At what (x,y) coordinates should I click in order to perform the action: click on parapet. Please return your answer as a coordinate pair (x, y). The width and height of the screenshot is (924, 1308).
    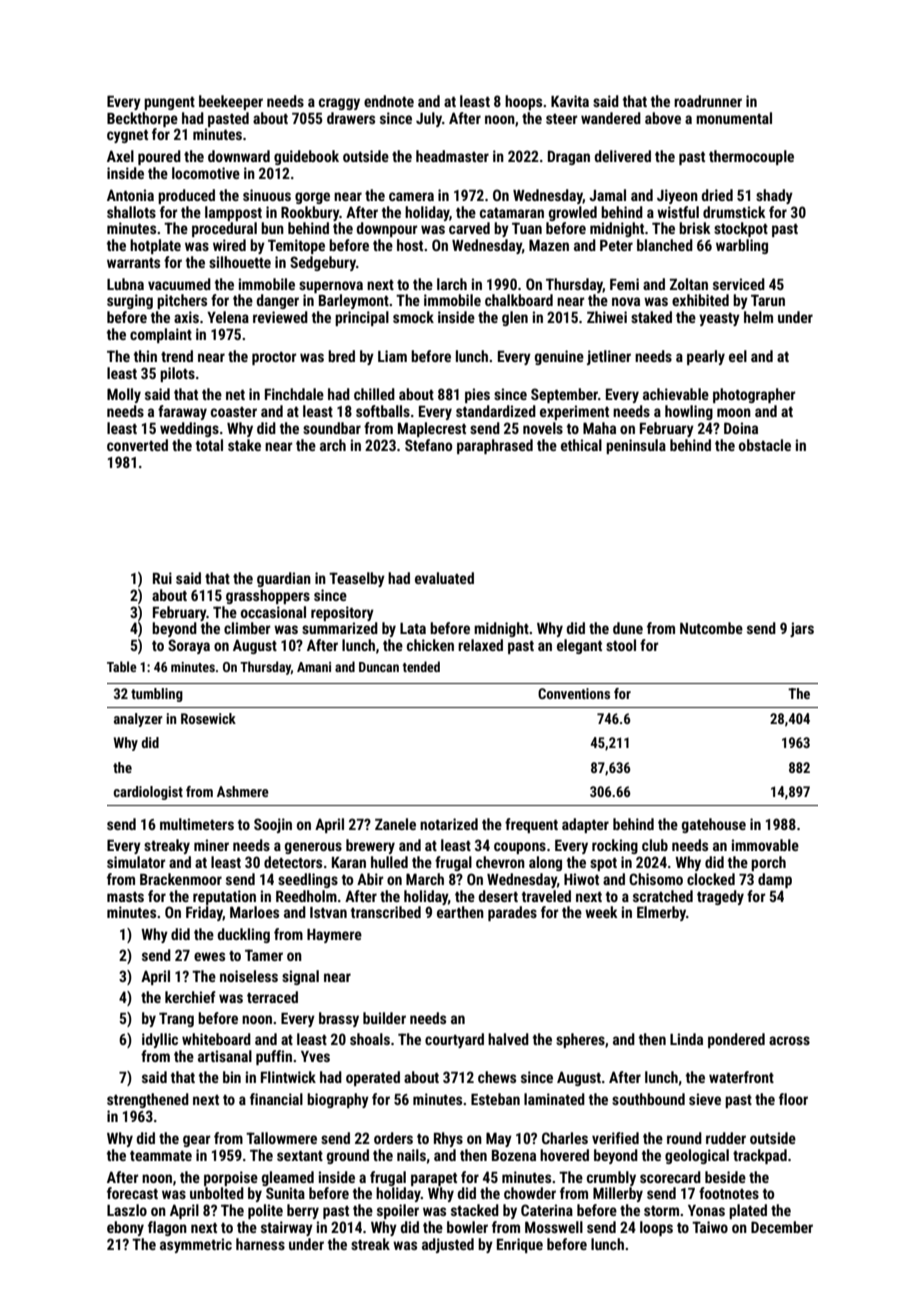
    Looking at the image, I should click on (434, 1179).
